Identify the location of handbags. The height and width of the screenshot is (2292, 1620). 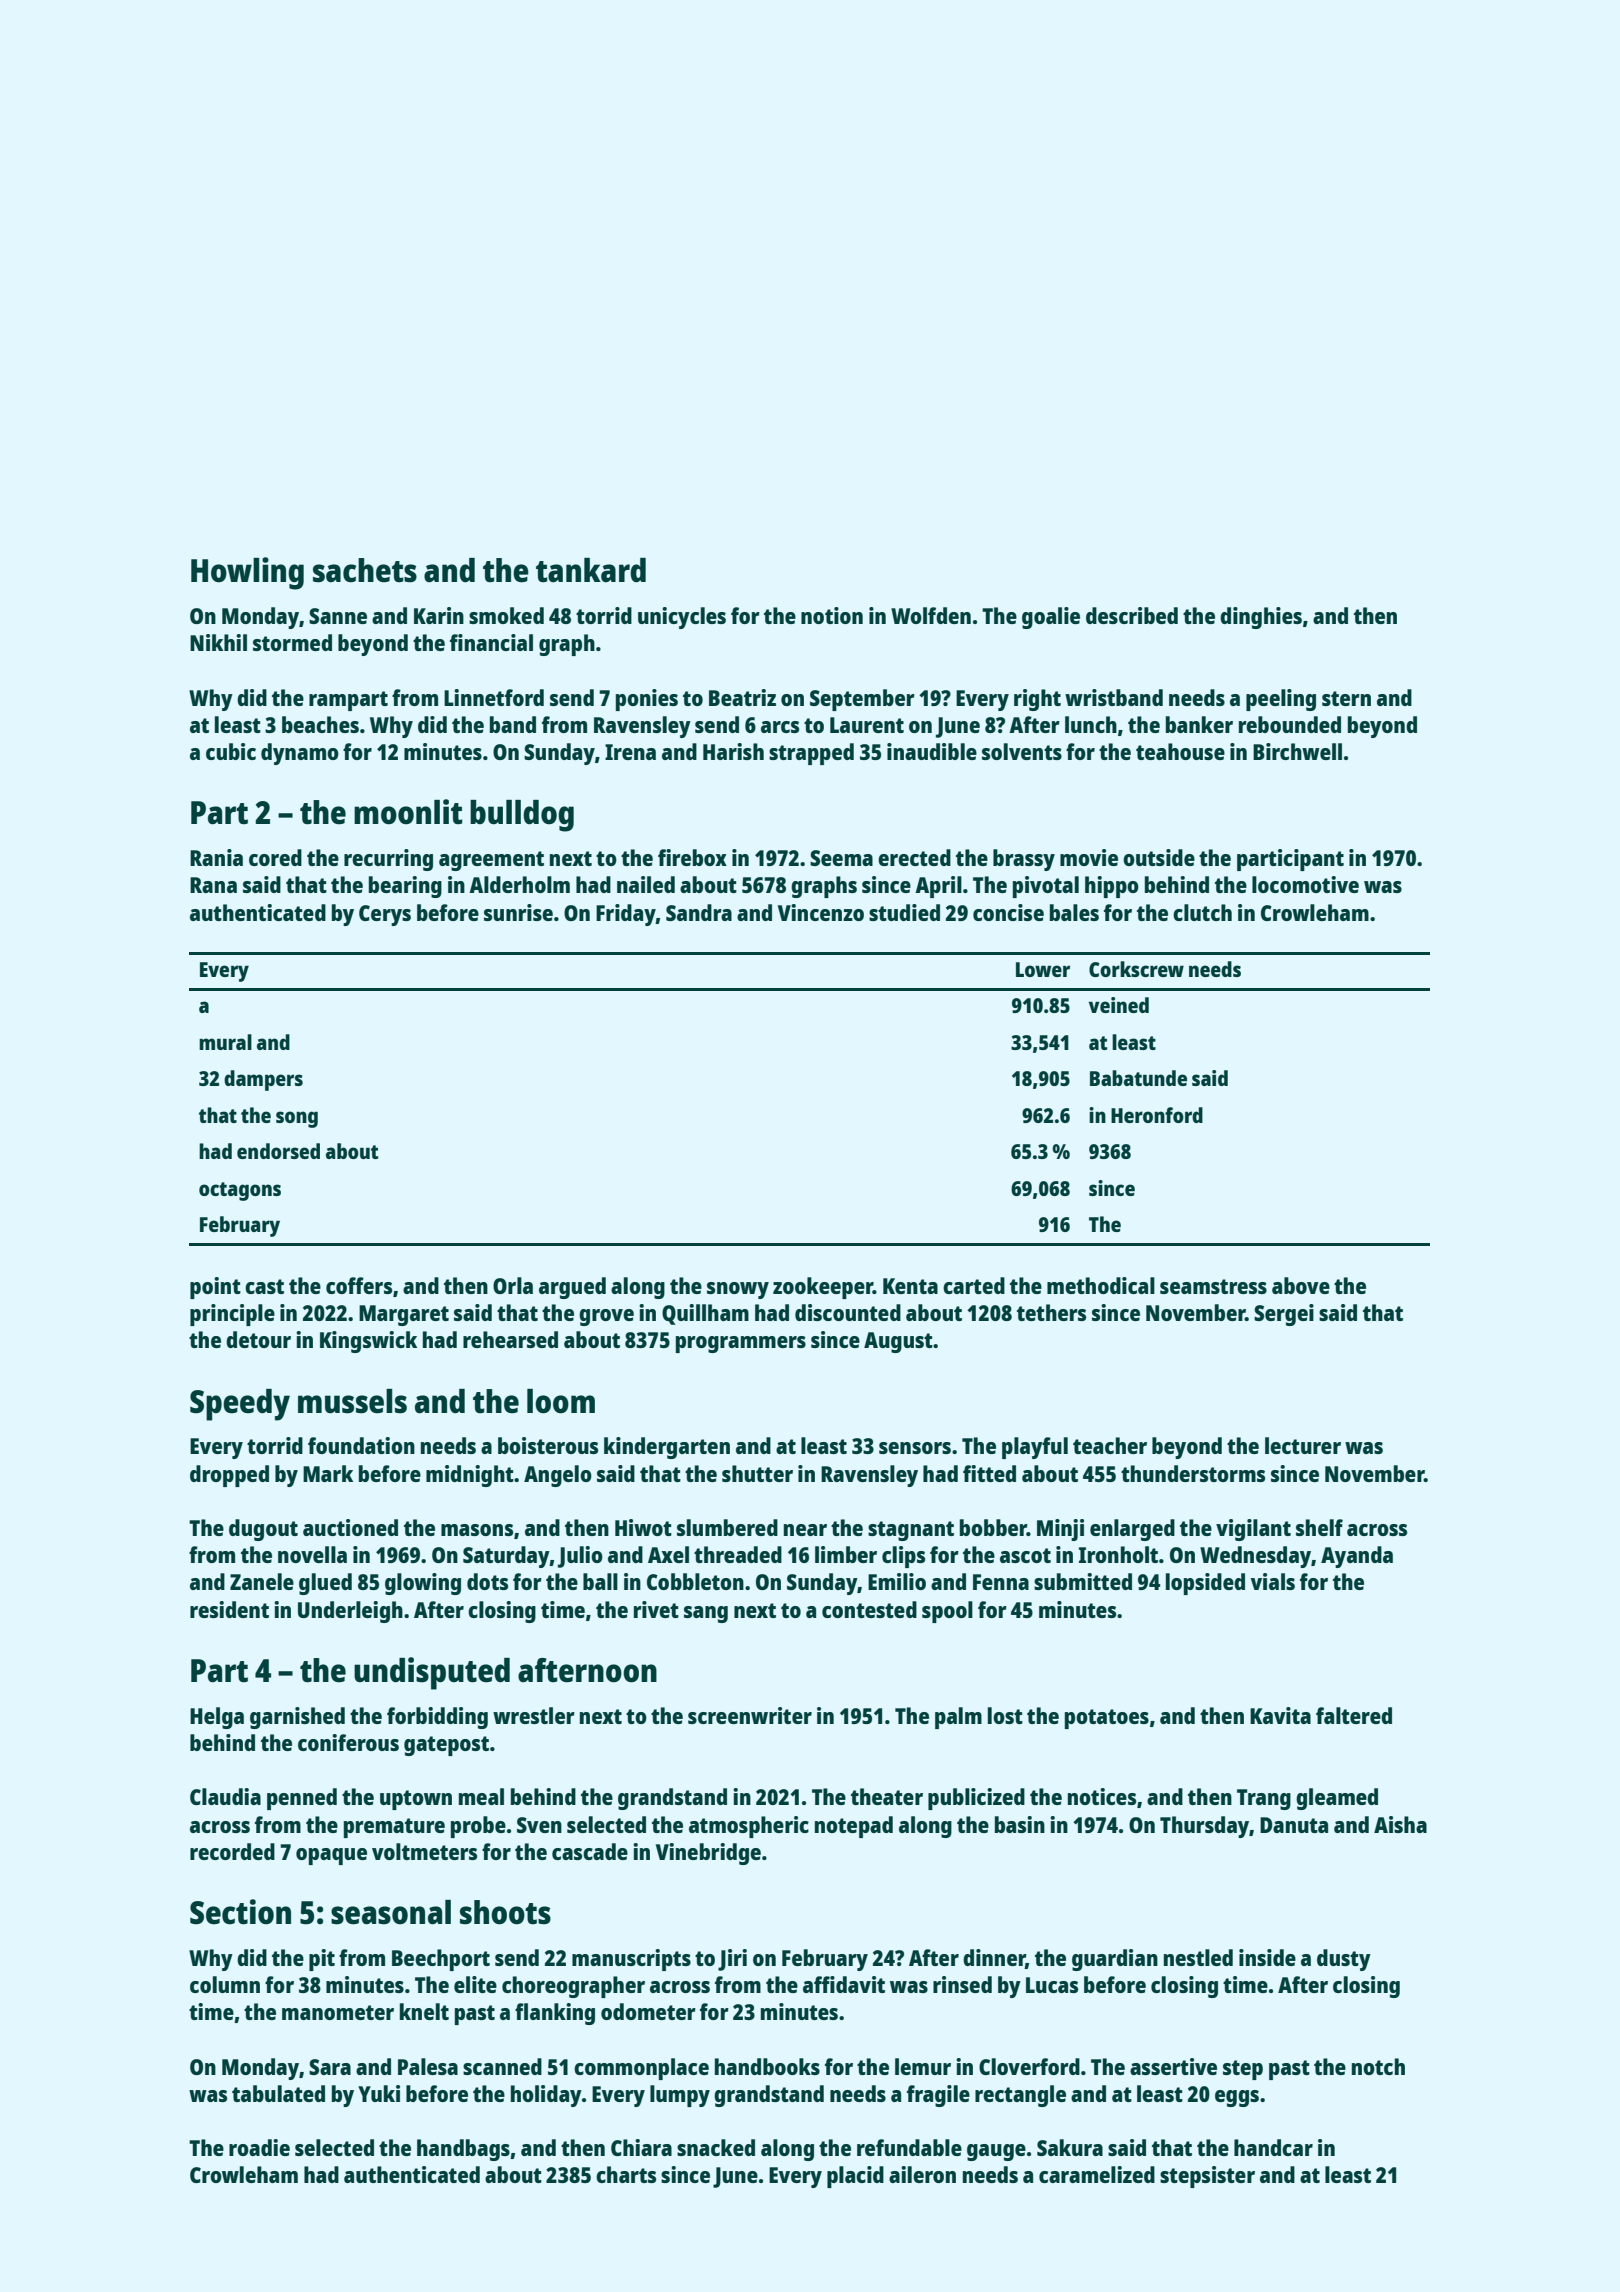
(463, 2150).
